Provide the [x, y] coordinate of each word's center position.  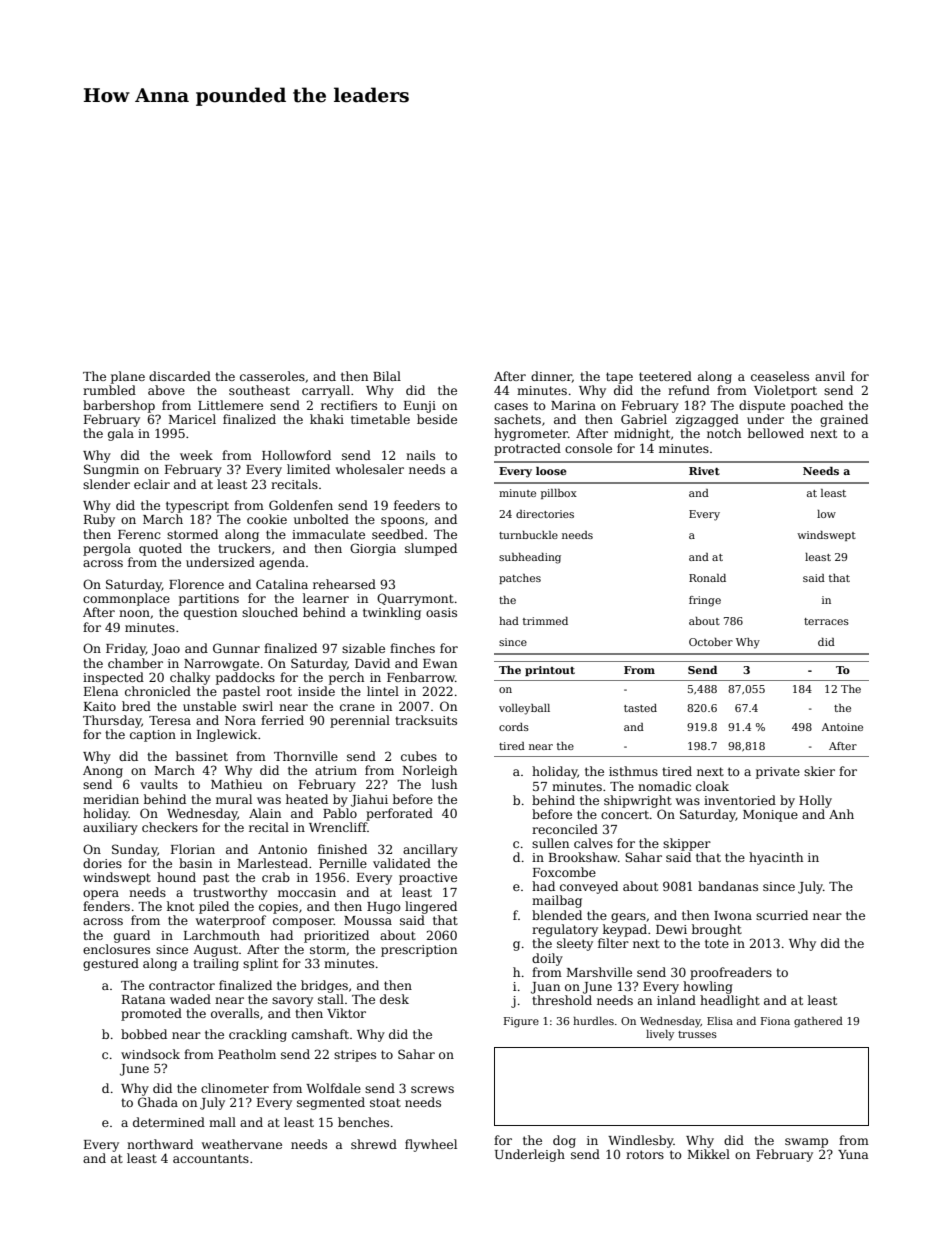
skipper [687, 844]
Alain [265, 813]
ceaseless [780, 376]
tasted [640, 708]
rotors [645, 1154]
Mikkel [709, 1154]
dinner [551, 377]
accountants [211, 1158]
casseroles [272, 376]
